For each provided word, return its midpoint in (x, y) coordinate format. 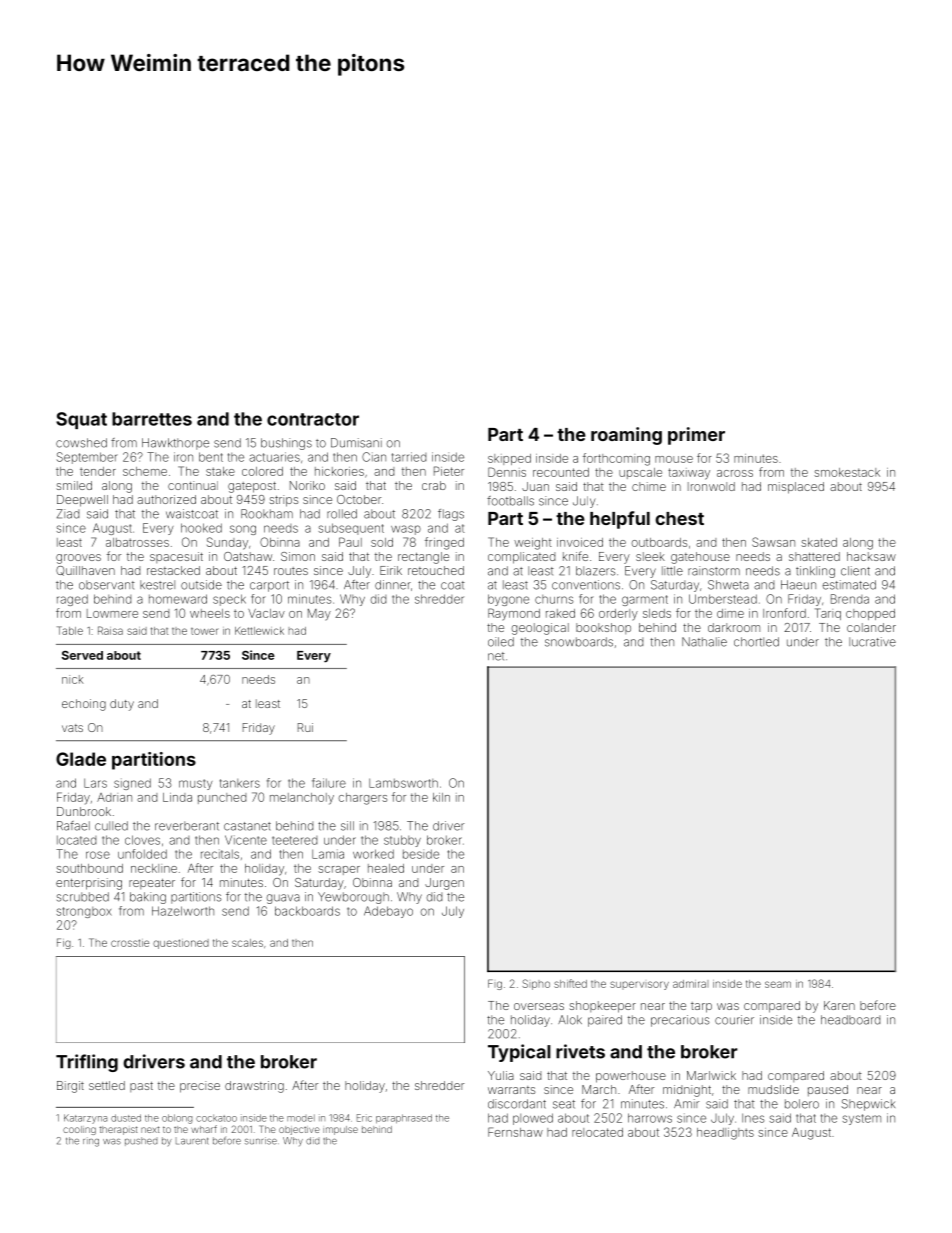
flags (451, 515)
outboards (659, 542)
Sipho (536, 984)
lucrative (872, 642)
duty (122, 705)
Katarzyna (85, 1119)
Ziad (68, 514)
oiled (501, 642)
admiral (690, 984)
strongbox (84, 912)
